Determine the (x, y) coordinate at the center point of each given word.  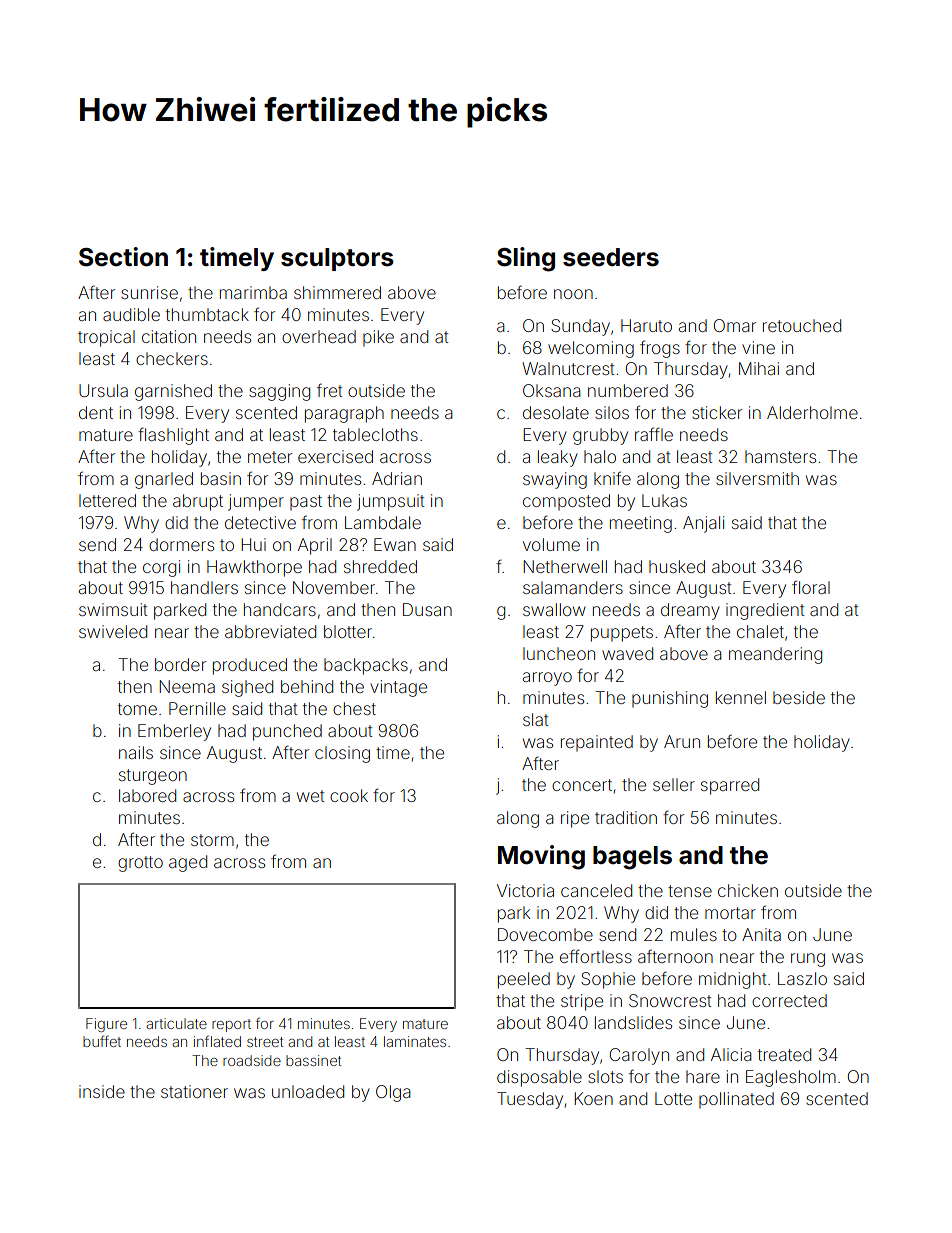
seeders (611, 257)
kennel (741, 697)
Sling (526, 259)
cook (349, 795)
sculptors (337, 259)
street (265, 1042)
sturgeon (153, 777)
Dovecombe (545, 934)
